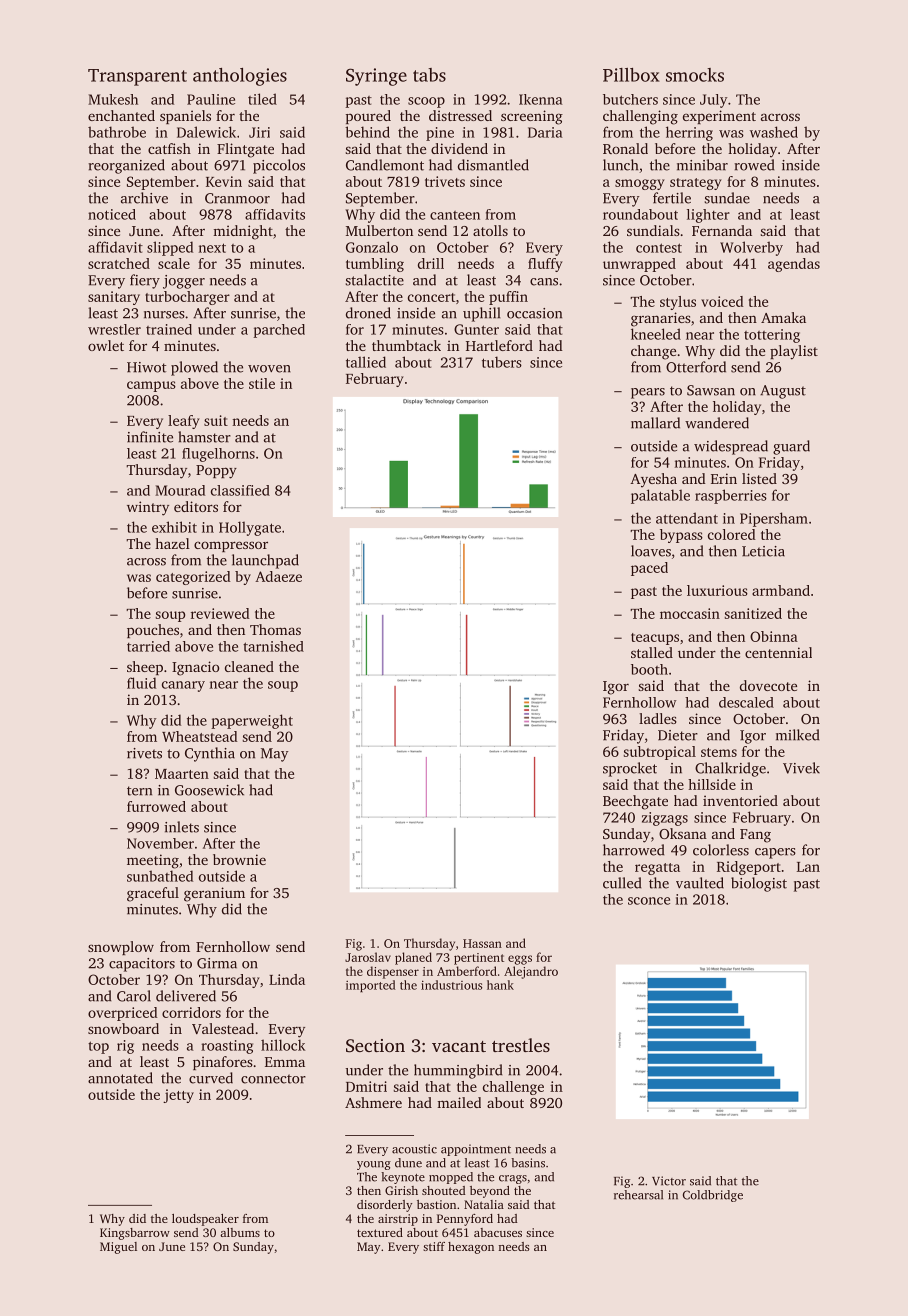 Image resolution: width=908 pixels, height=1316 pixels. Describe the element at coordinates (713, 1196) in the screenshot. I see `Coldbridge` at that location.
